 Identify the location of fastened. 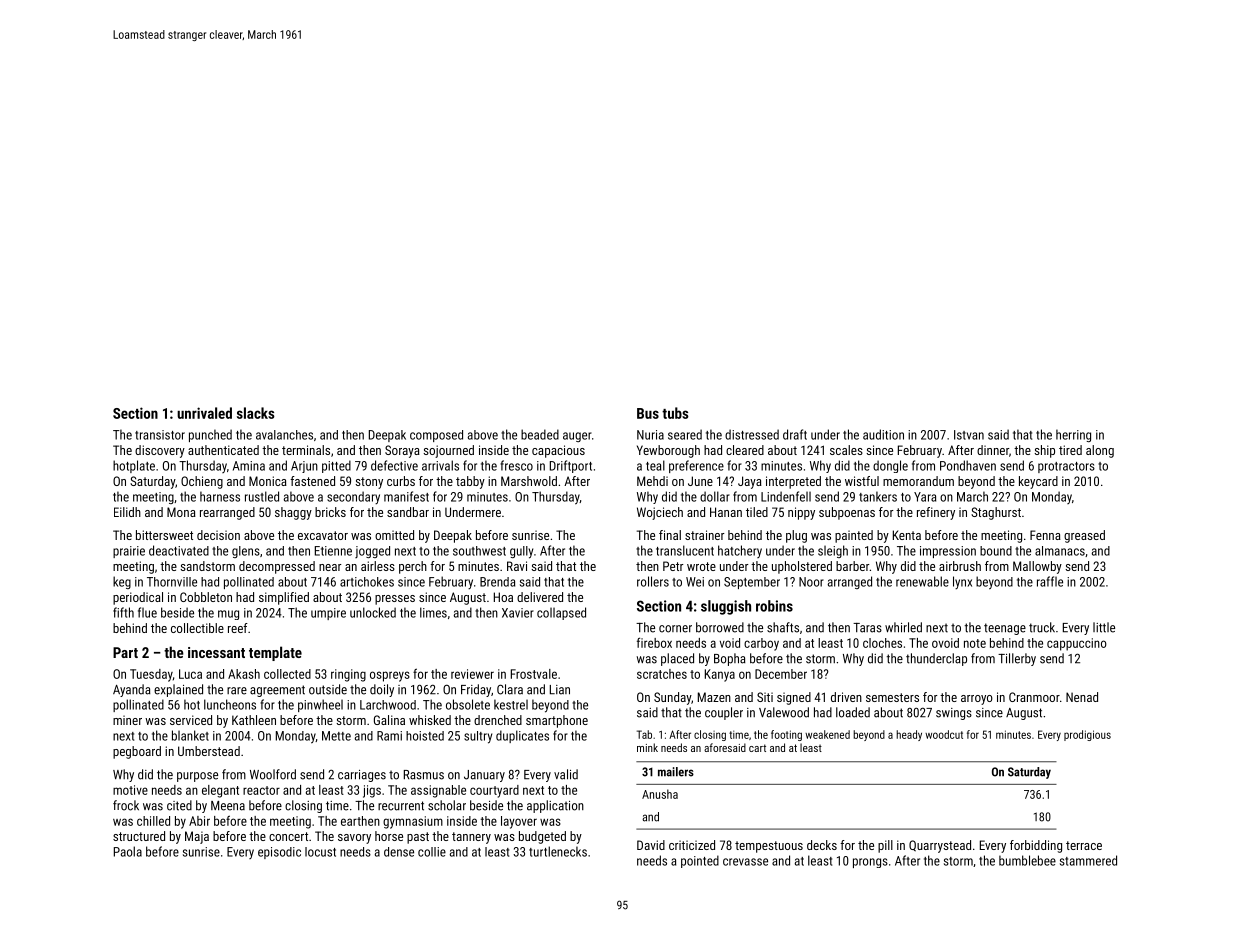
(312, 481).
